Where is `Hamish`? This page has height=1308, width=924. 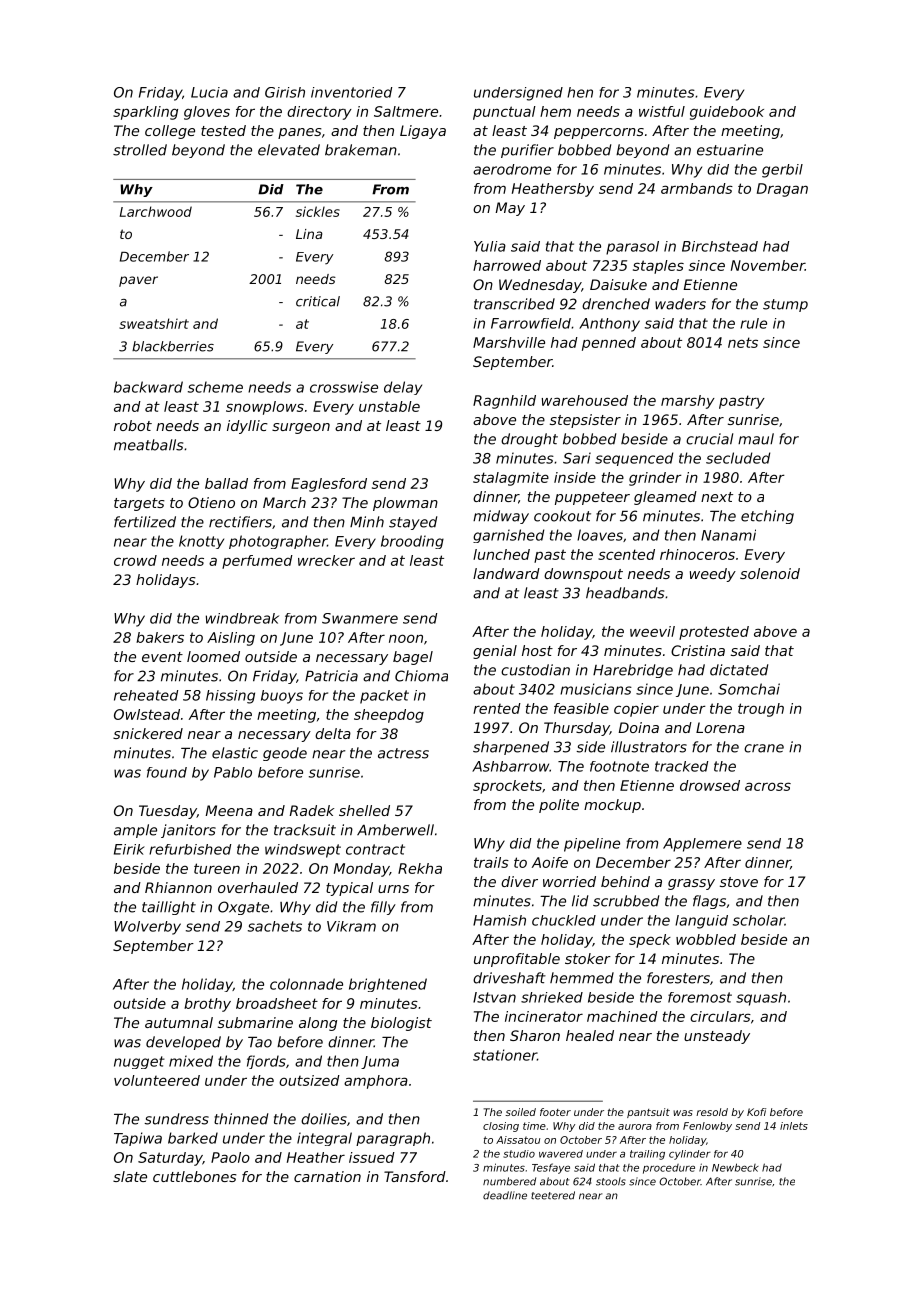 Hamish is located at coordinates (499, 920).
